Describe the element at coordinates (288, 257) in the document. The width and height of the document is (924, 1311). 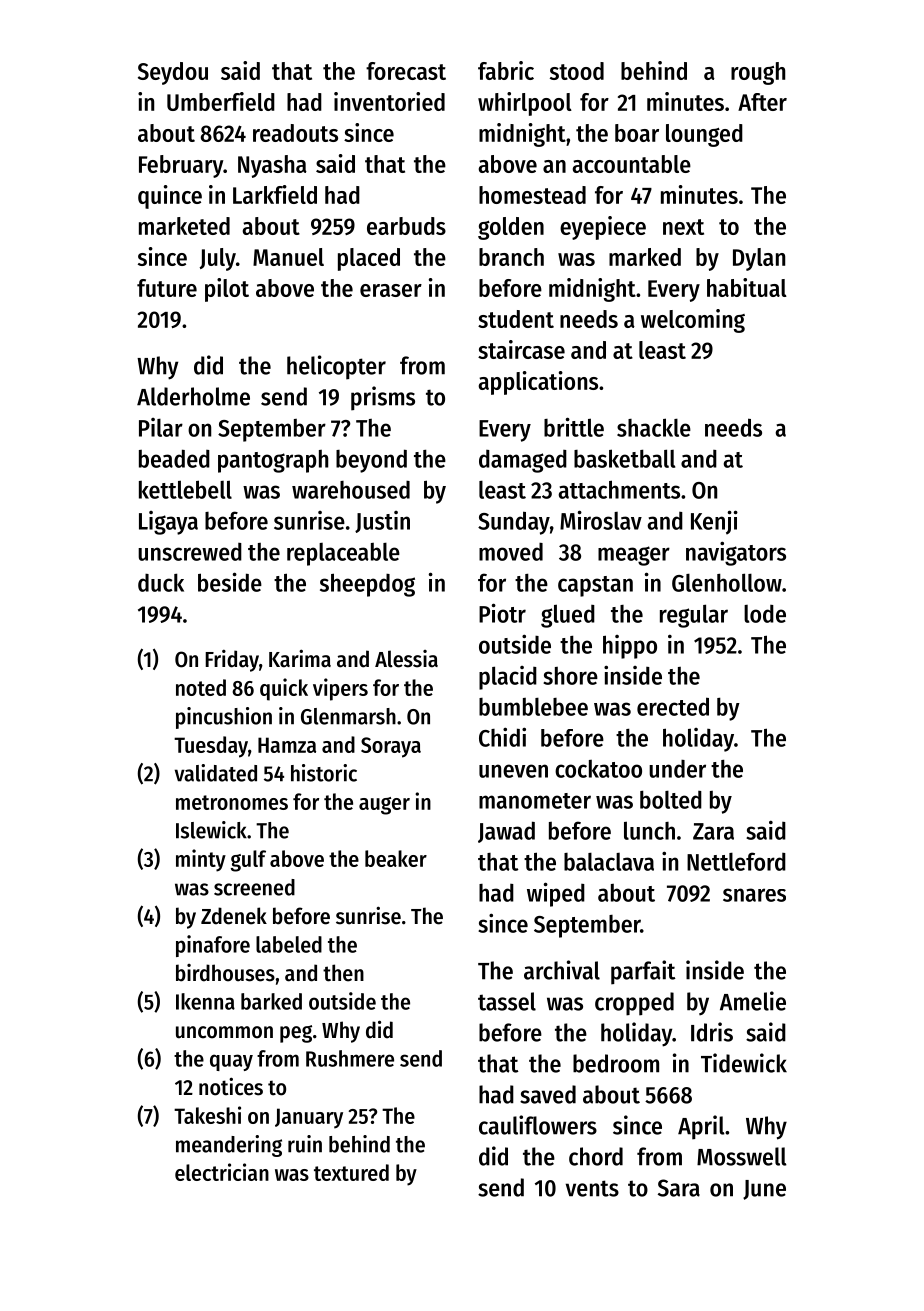
I see `Manuel` at that location.
